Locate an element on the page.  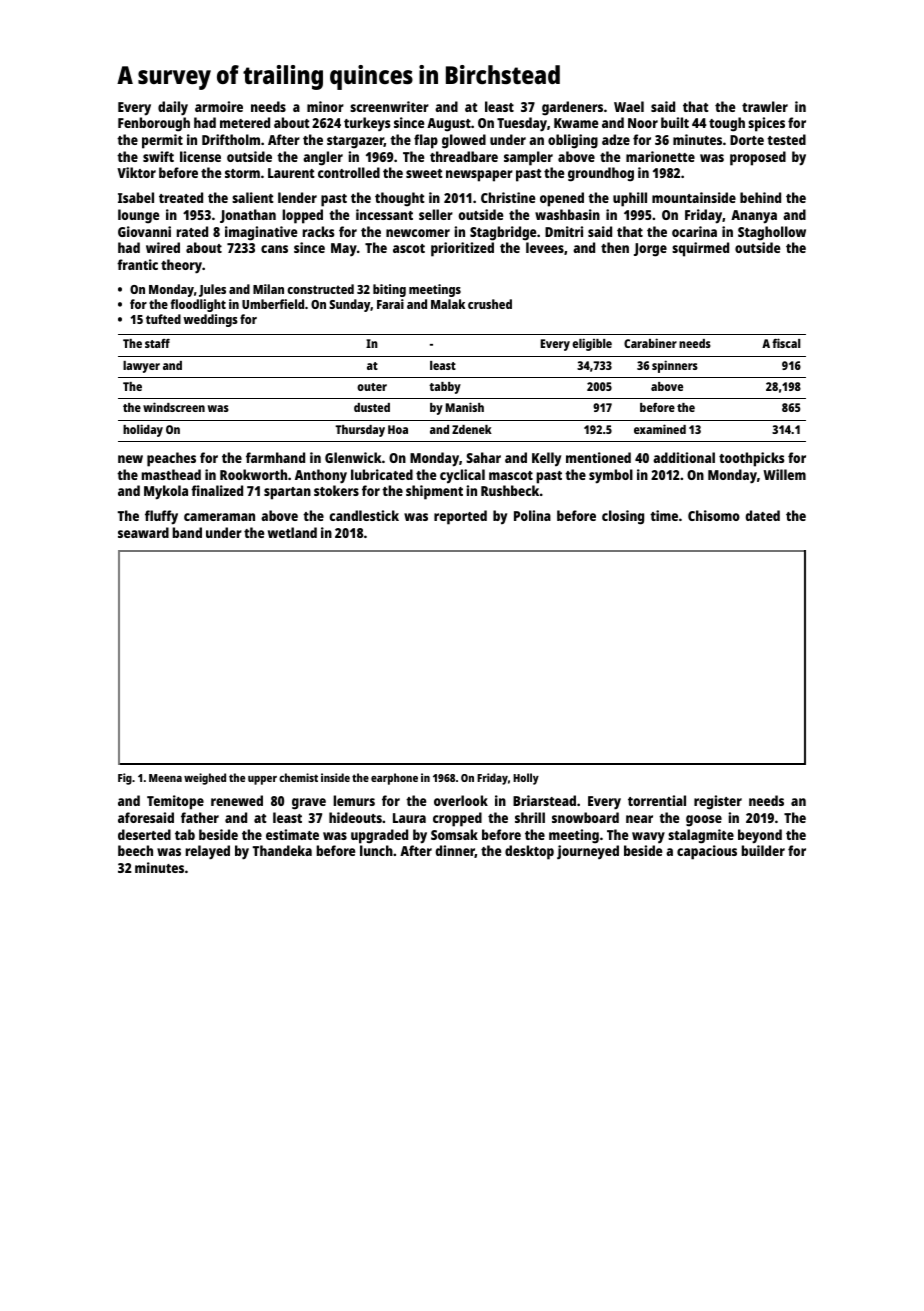
examined is located at coordinates (660, 429).
